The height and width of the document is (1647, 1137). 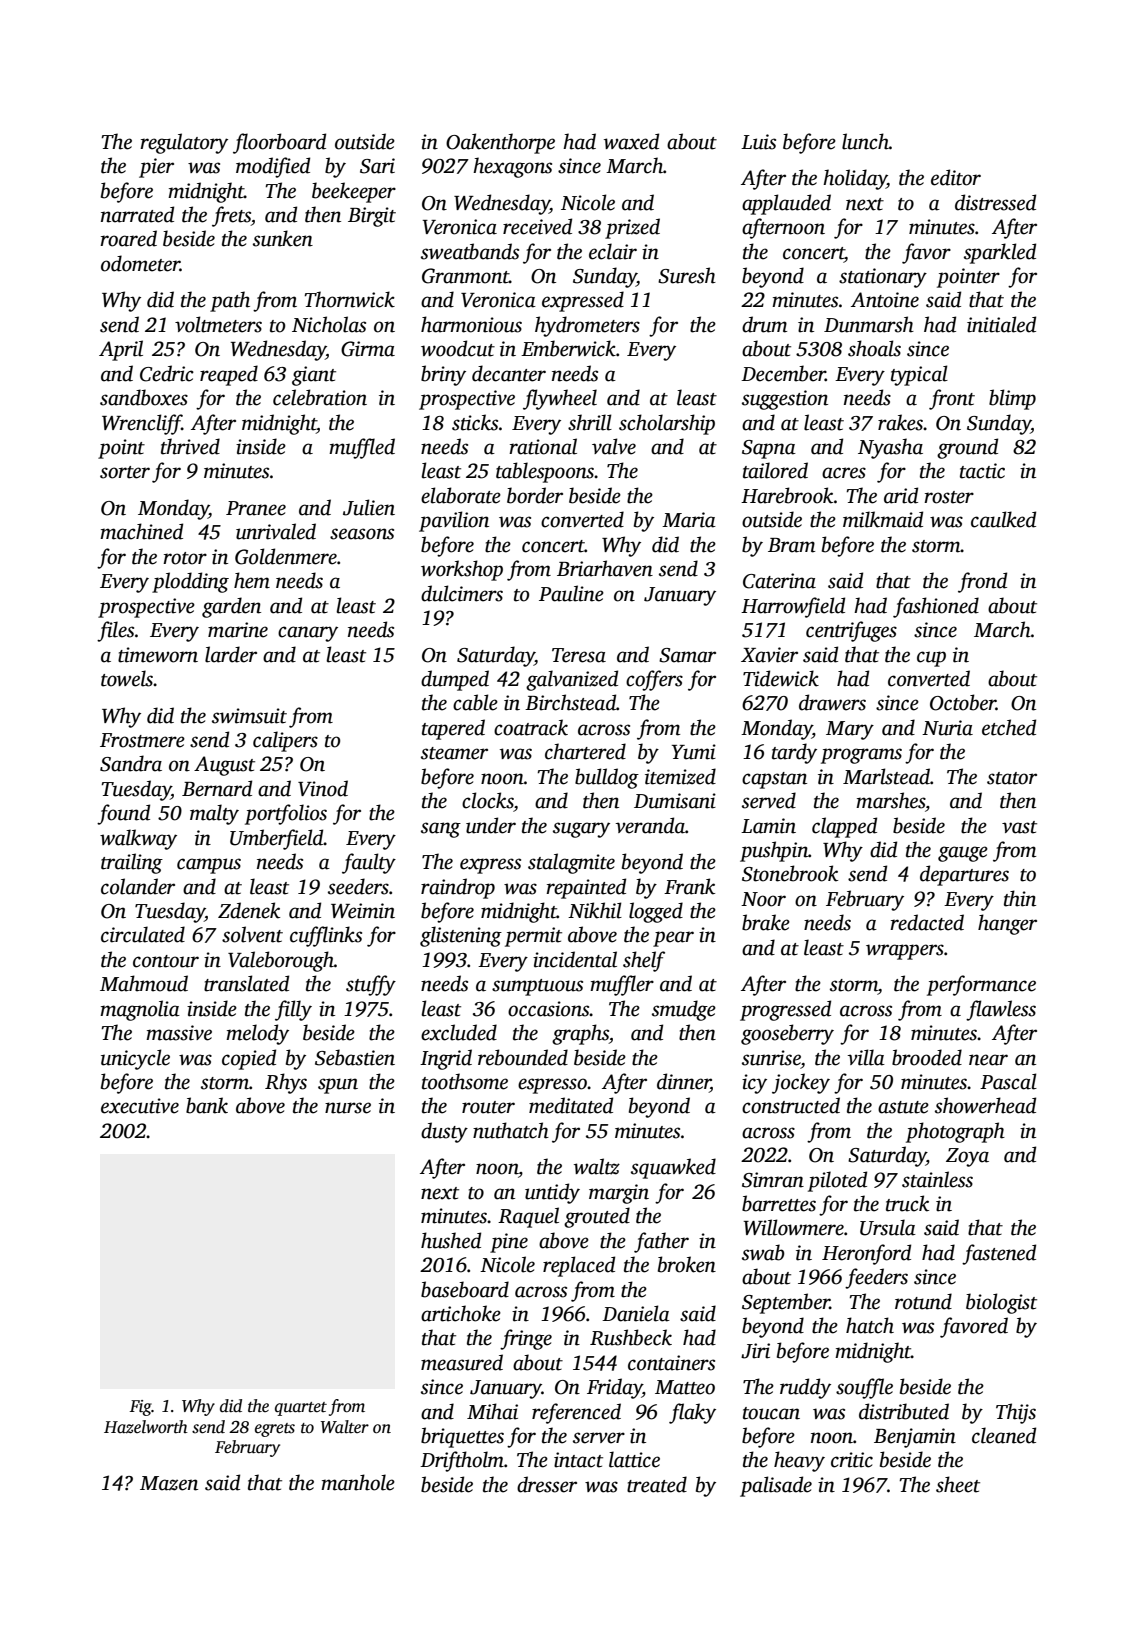 I want to click on Briarhaven, so click(x=605, y=568).
